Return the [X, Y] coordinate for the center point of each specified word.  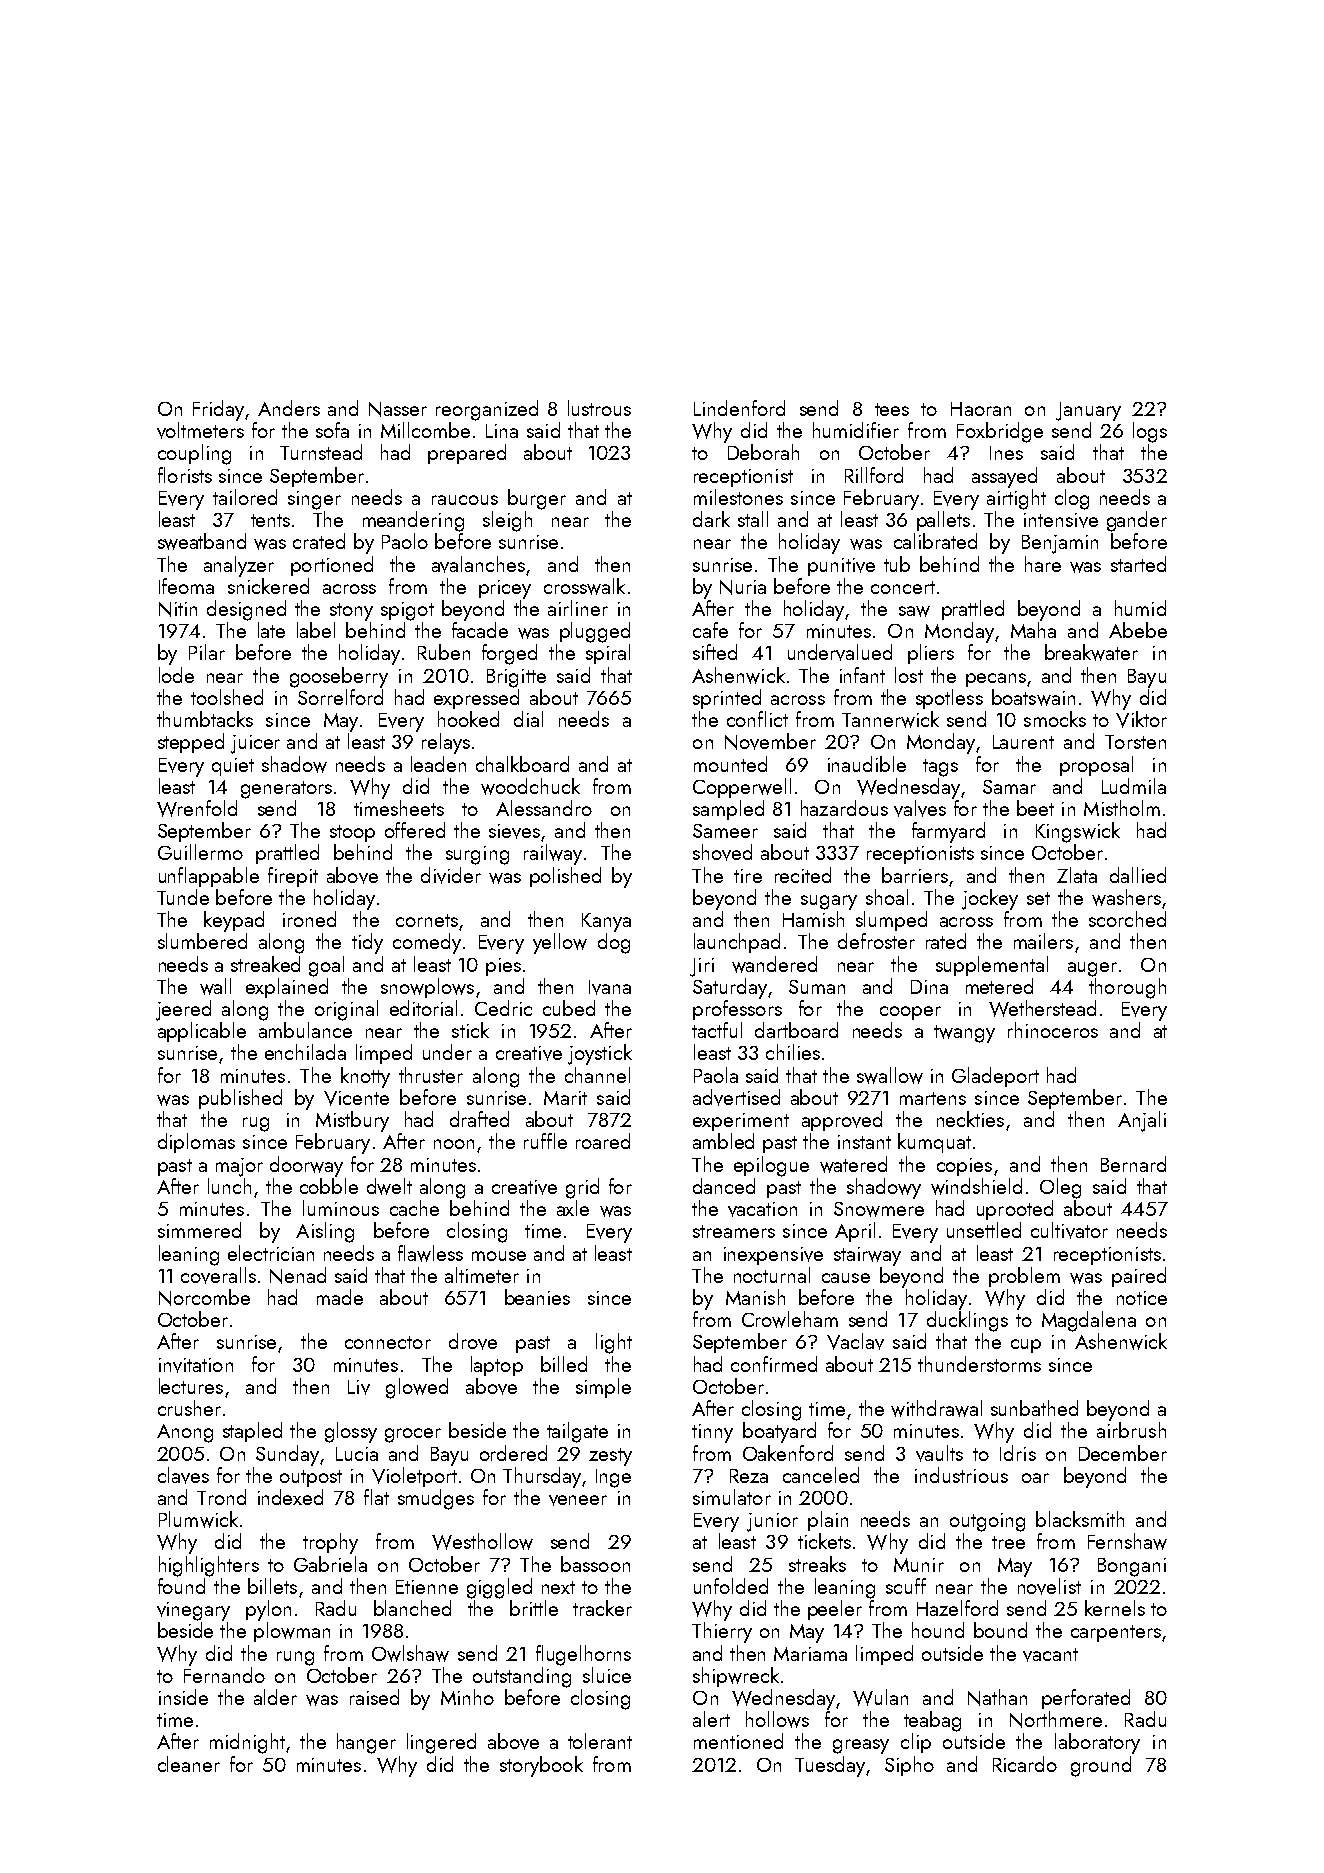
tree [1008, 1542]
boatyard [779, 1432]
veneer [578, 1500]
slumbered [202, 941]
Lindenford [739, 408]
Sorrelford [340, 697]
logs [1150, 432]
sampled [728, 810]
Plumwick [198, 1519]
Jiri [702, 967]
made [340, 1297]
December [1123, 1453]
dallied [1138, 875]
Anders [289, 408]
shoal [887, 897]
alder [275, 1697]
